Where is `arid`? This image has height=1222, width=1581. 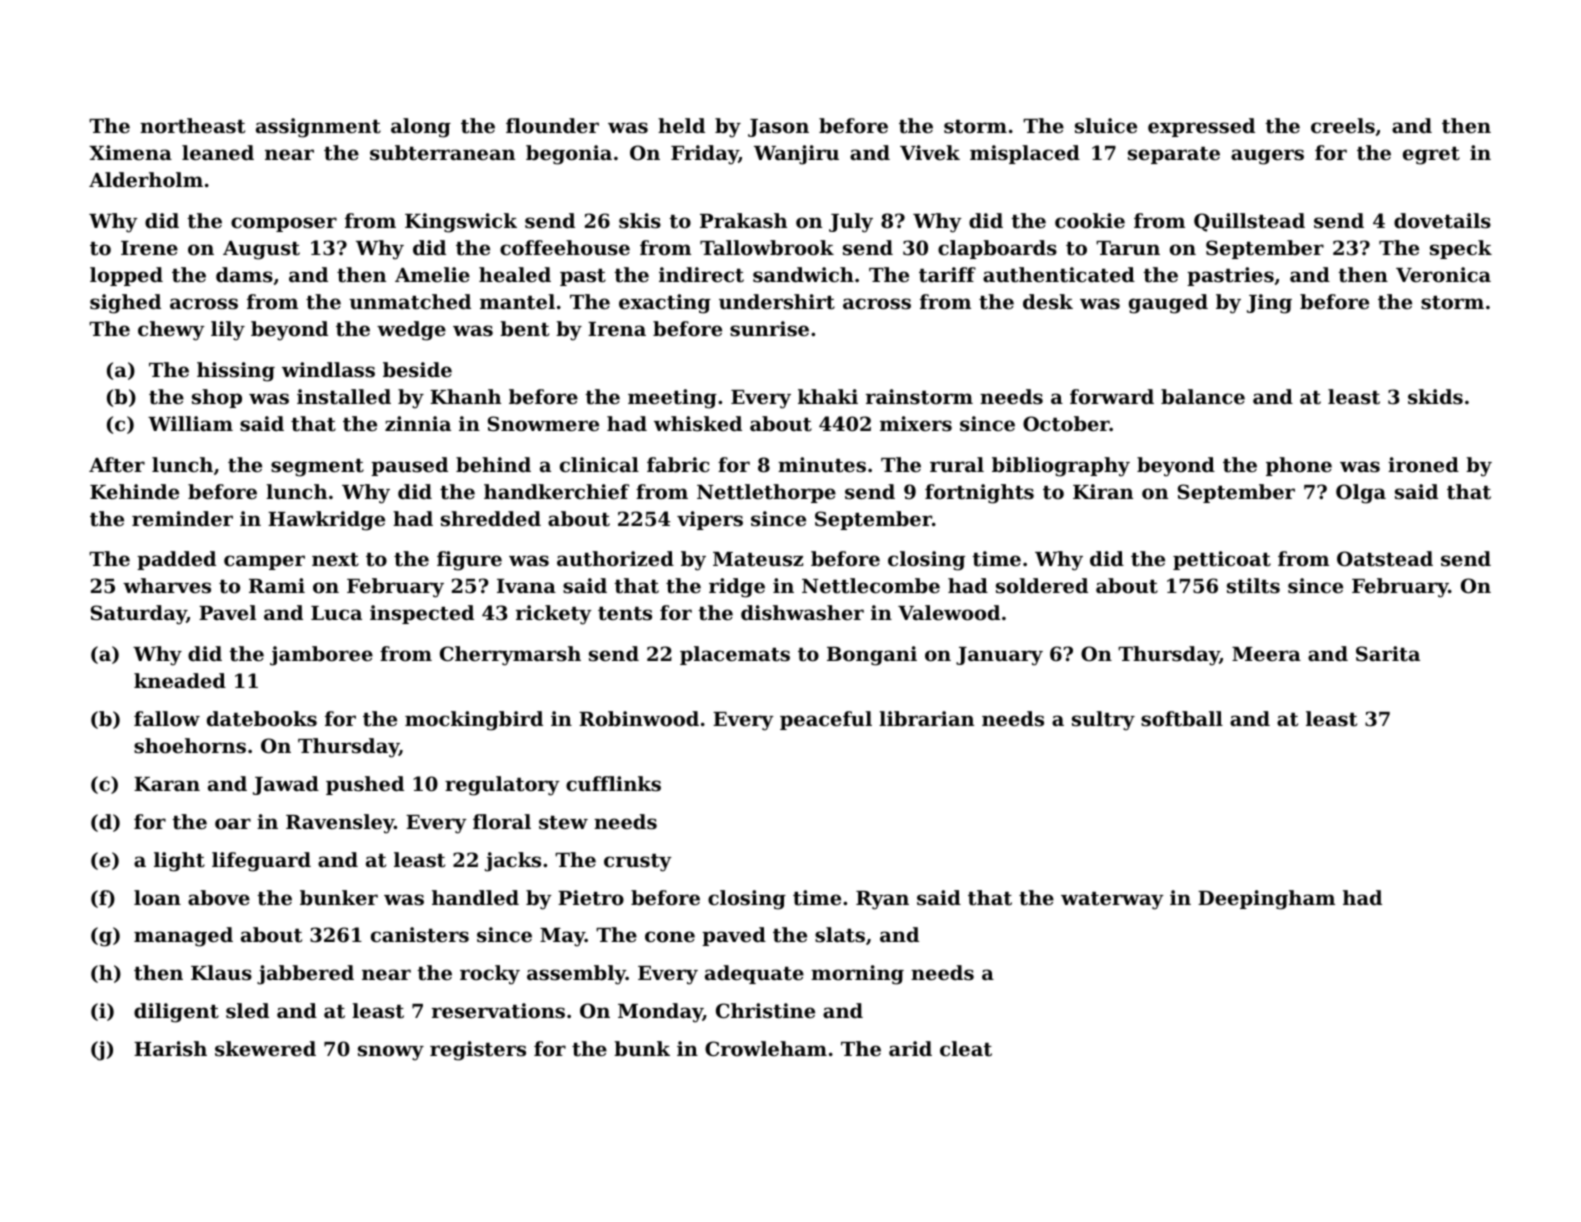
arid is located at coordinates (910, 1048).
